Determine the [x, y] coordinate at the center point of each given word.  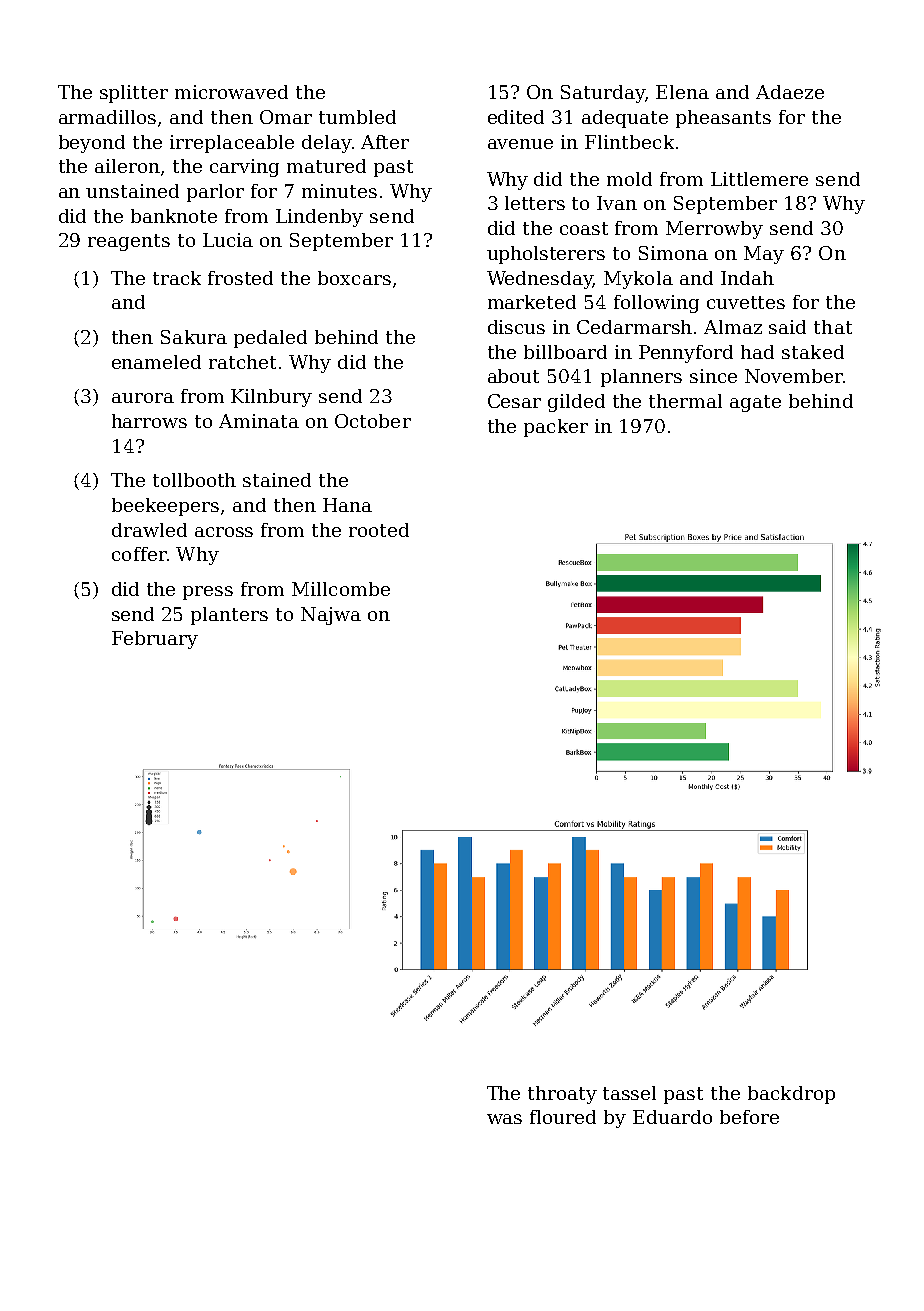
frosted [240, 278]
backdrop [791, 1095]
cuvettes [746, 302]
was [504, 1119]
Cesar [514, 401]
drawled [149, 530]
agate [755, 403]
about [513, 376]
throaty [562, 1095]
